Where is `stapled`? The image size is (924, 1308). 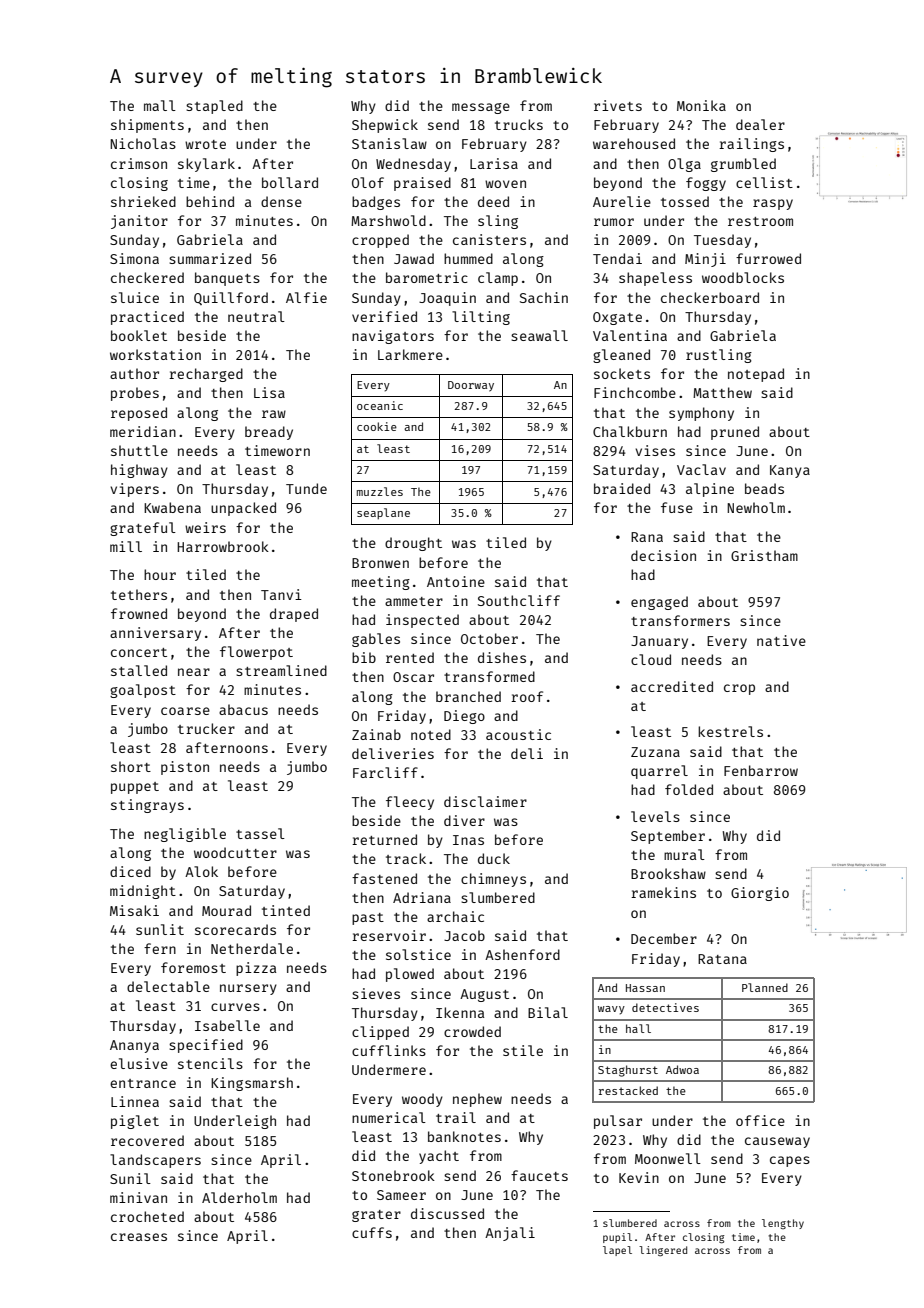 stapled is located at coordinates (214, 107).
